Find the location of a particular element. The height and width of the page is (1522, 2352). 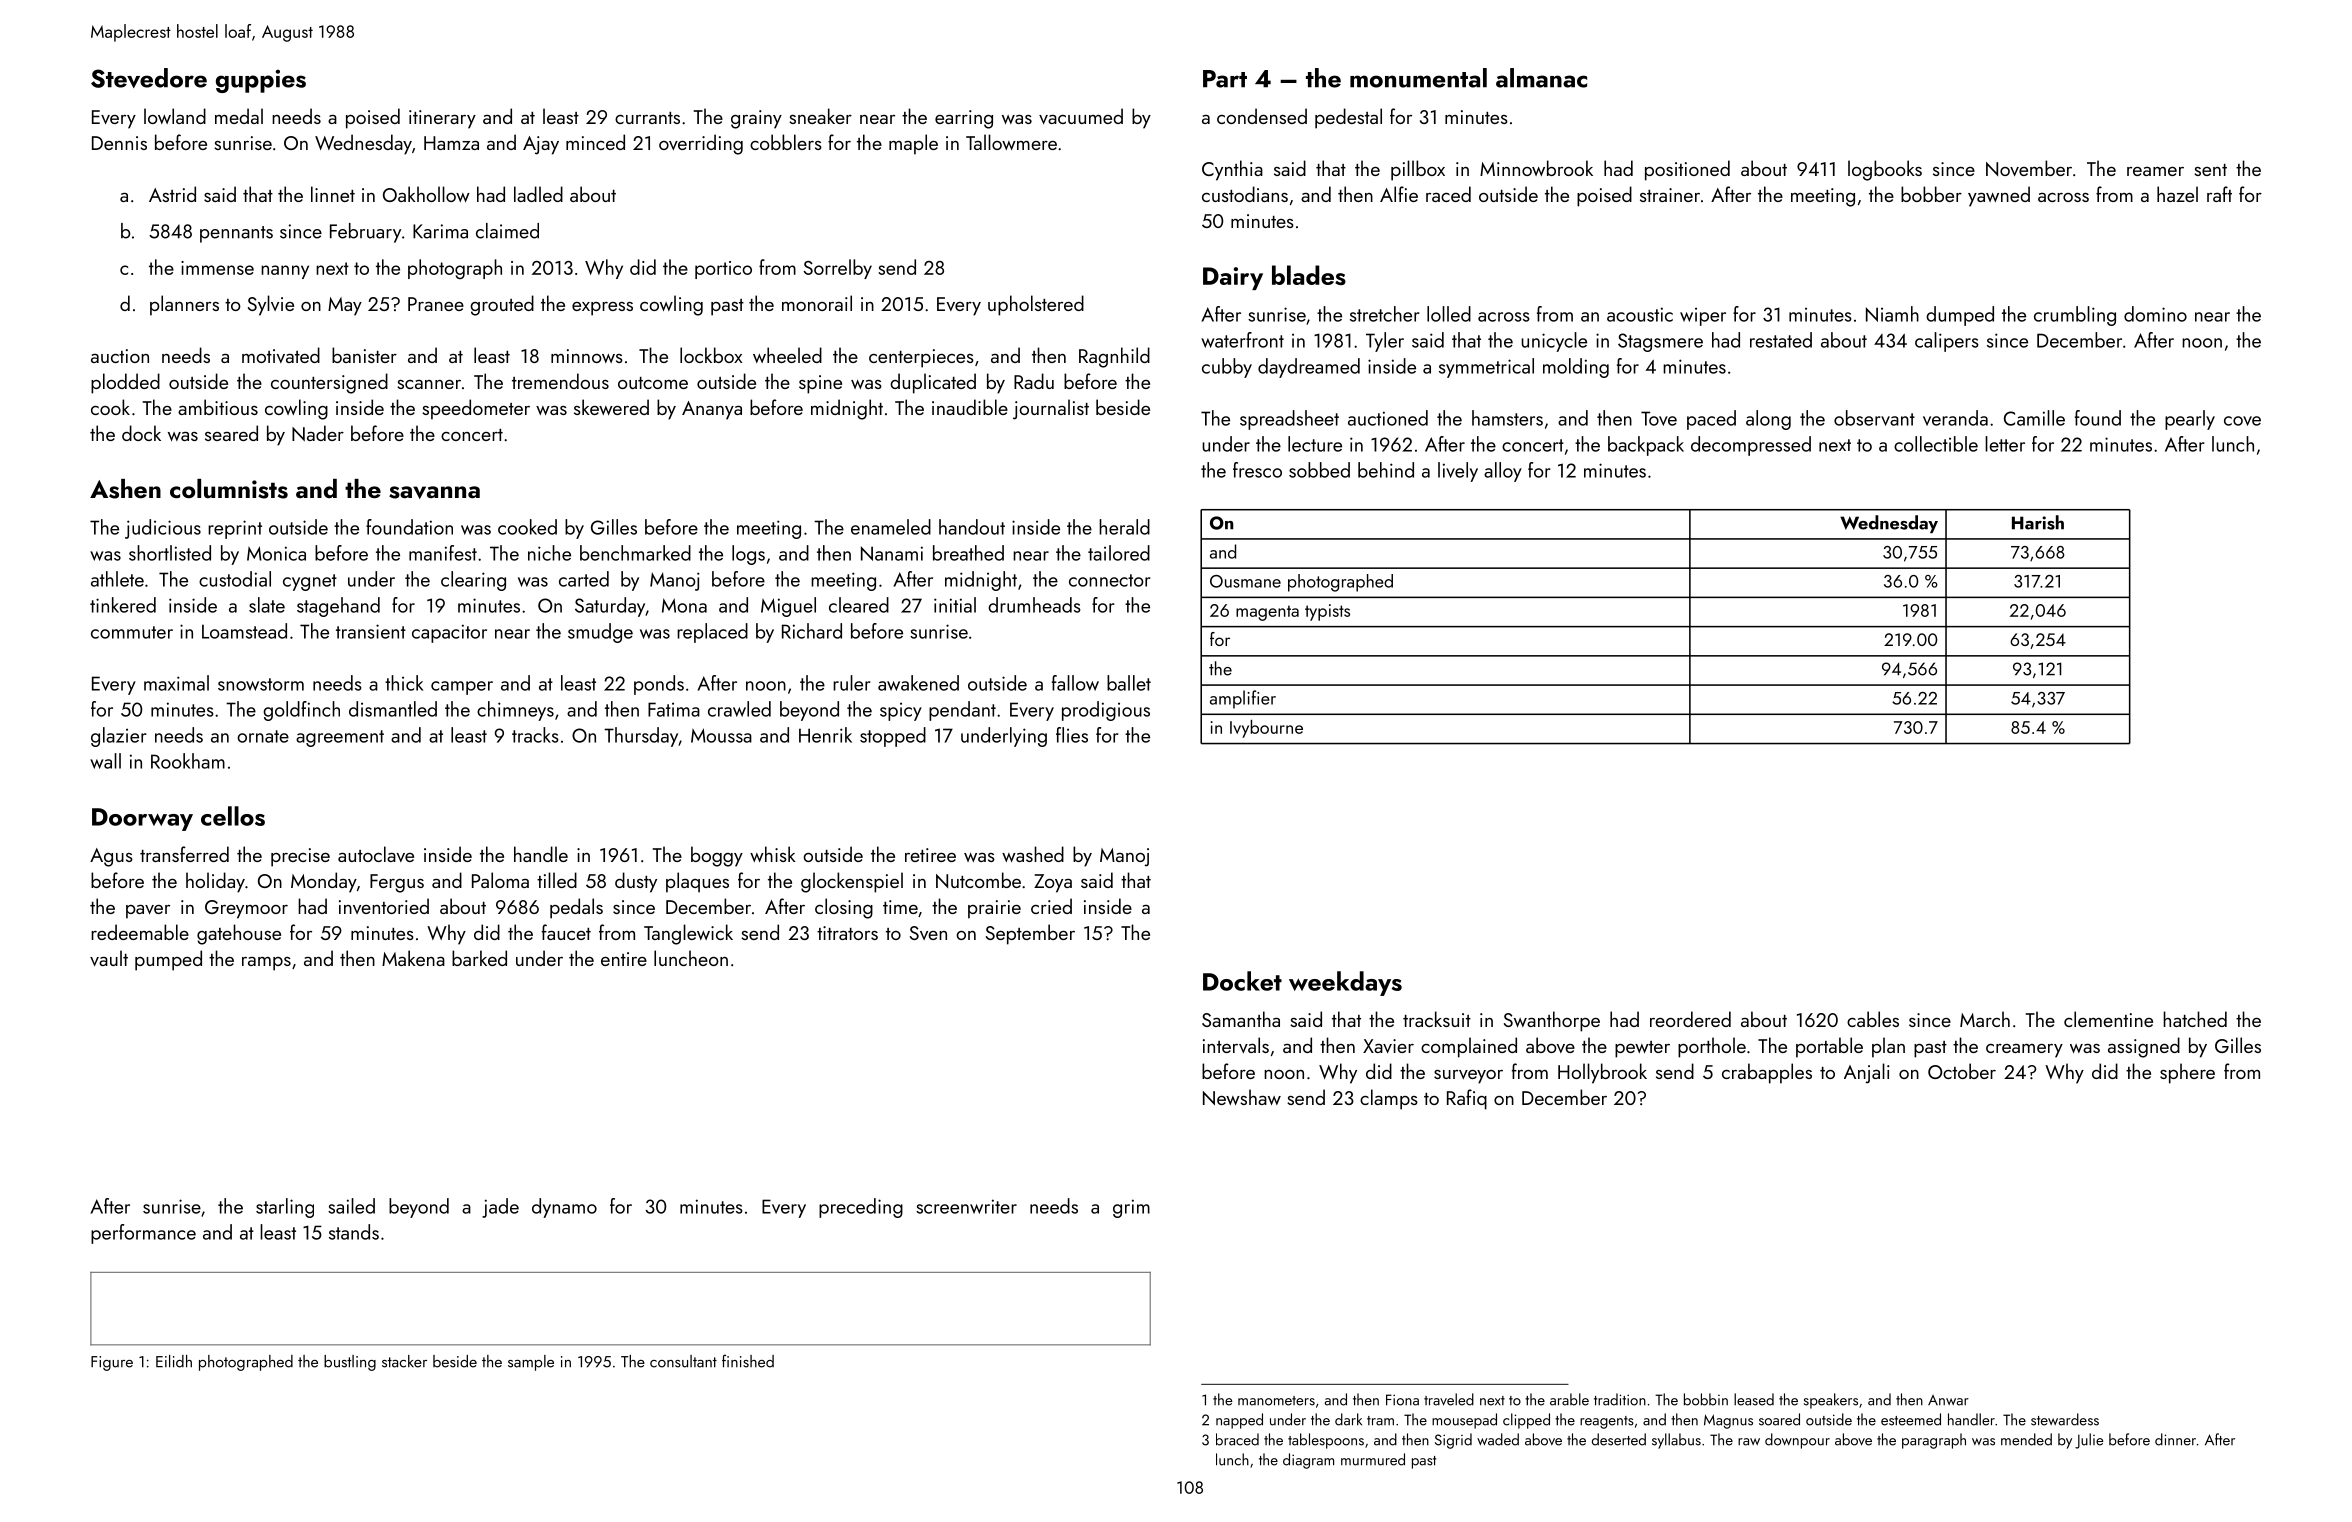

flies is located at coordinates (1072, 735).
